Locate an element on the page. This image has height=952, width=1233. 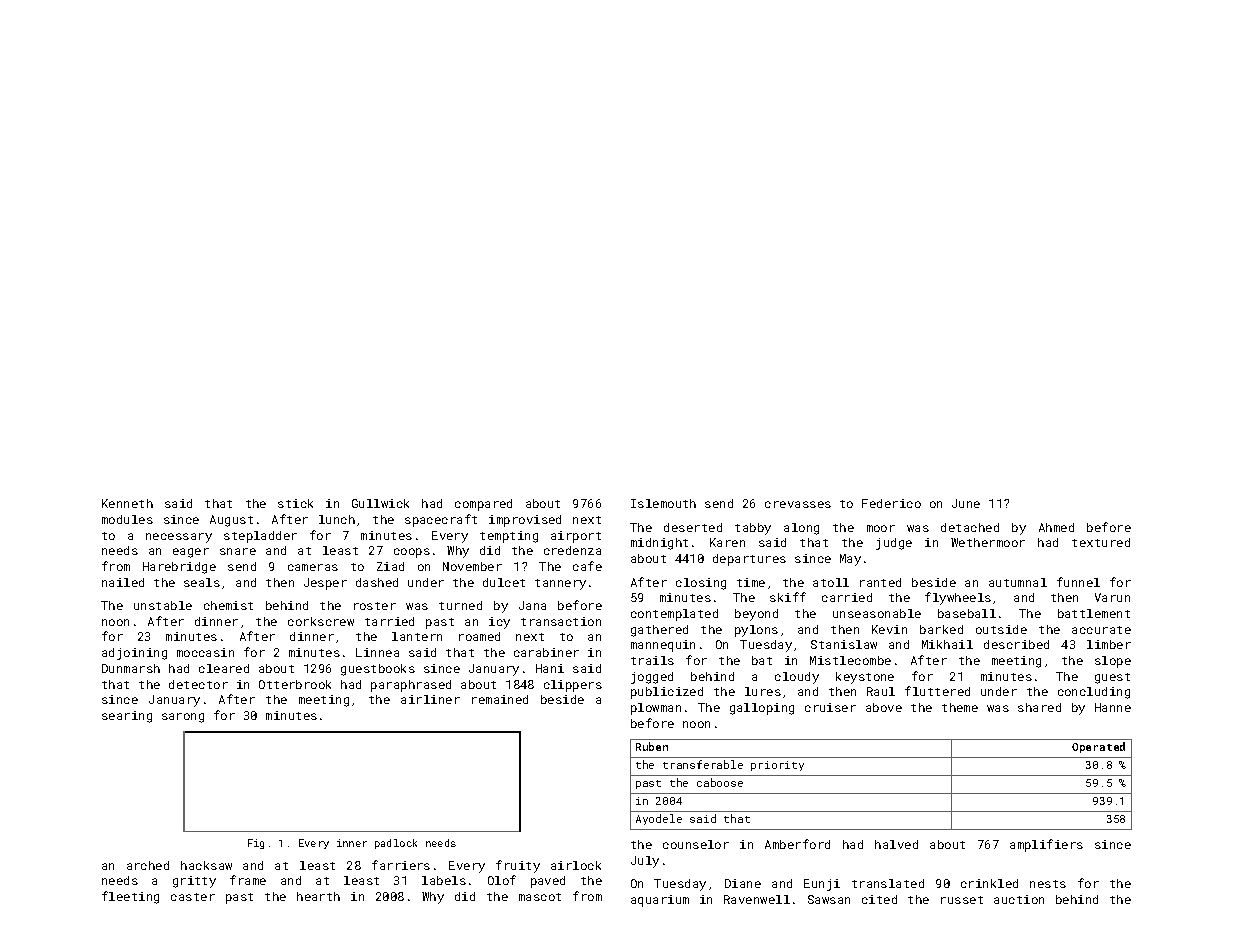
Fig is located at coordinates (256, 844).
